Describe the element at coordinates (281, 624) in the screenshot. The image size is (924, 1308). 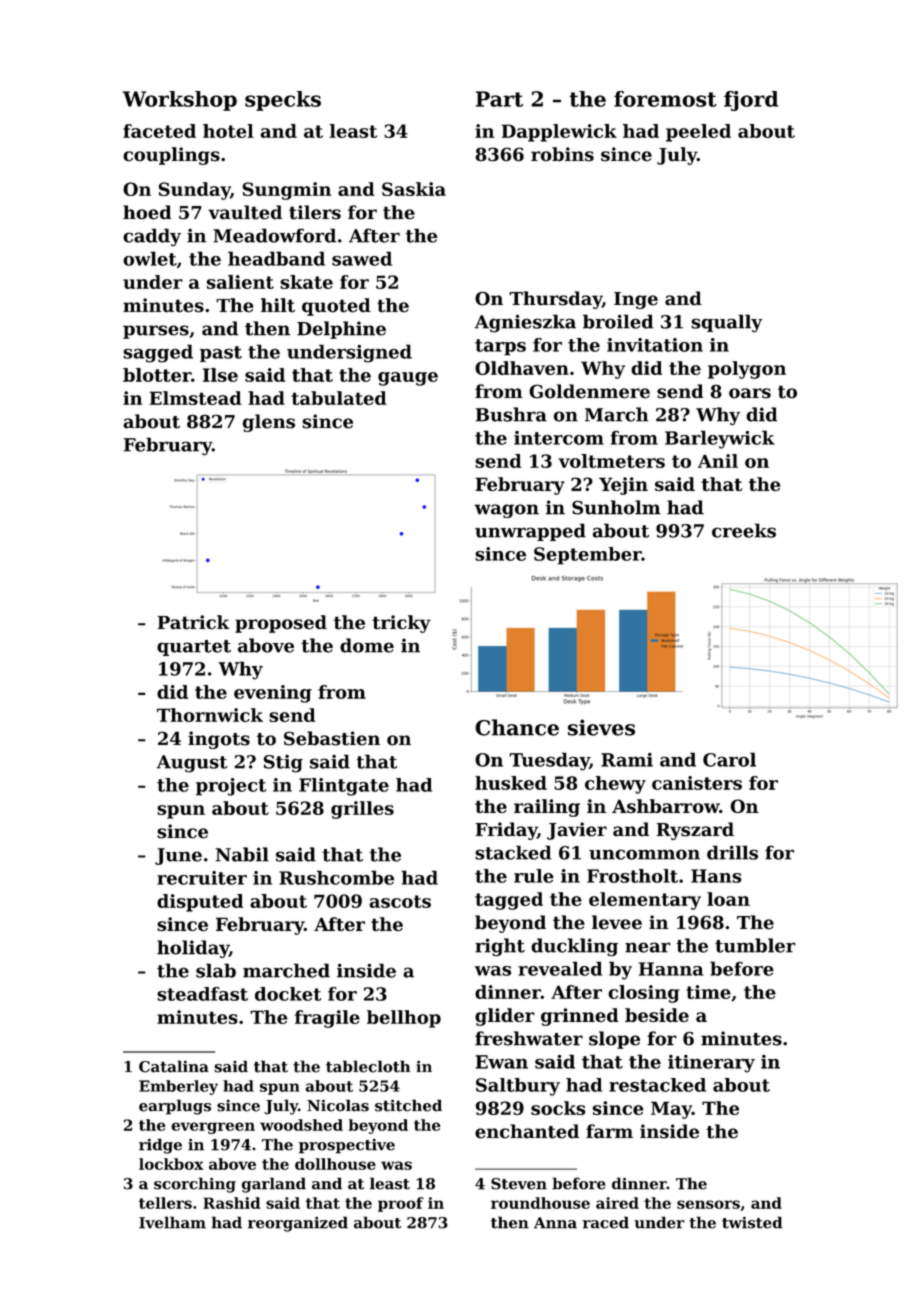
I see `proposed` at that location.
